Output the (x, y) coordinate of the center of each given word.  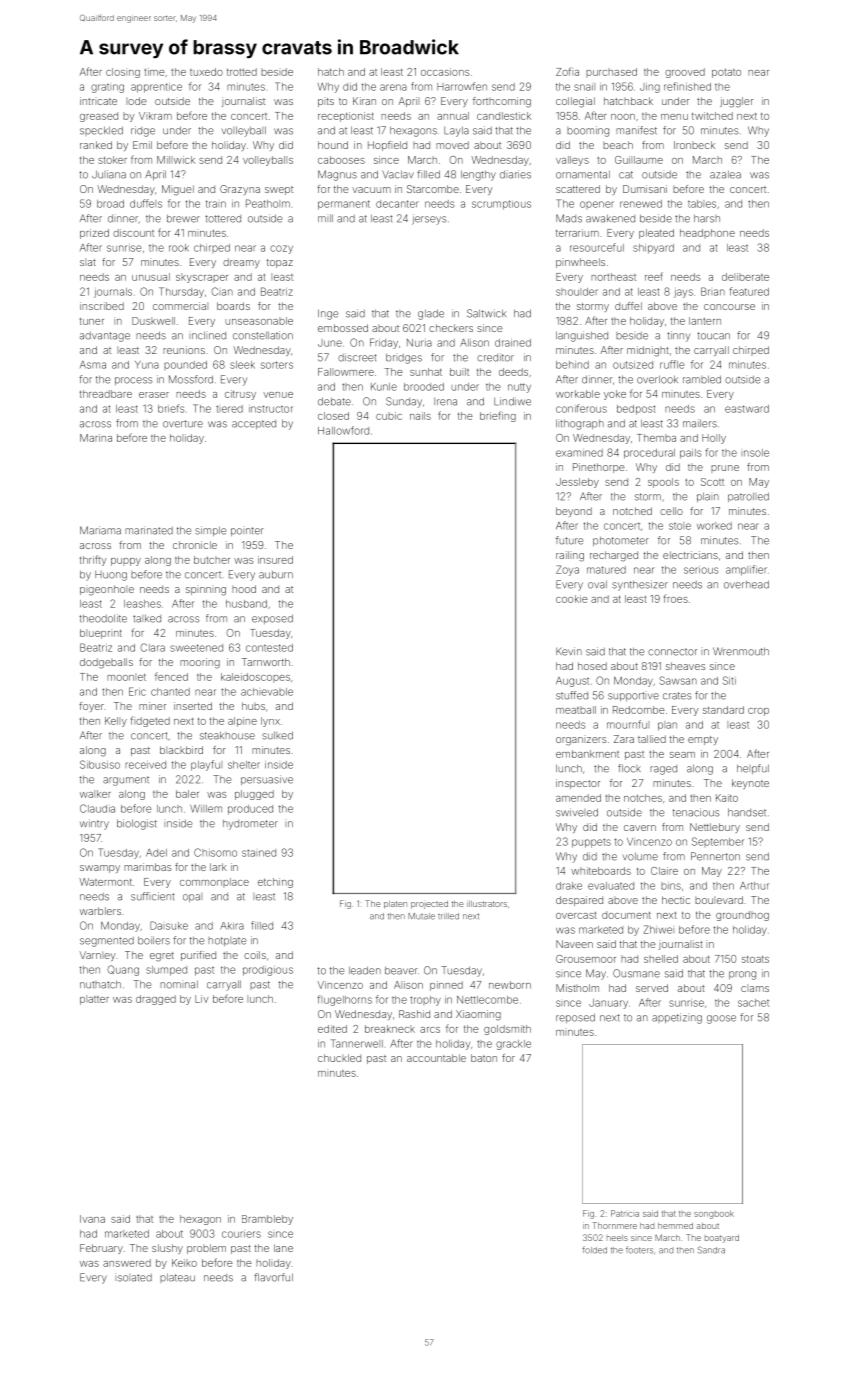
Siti (729, 680)
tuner (92, 321)
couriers (241, 1234)
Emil (142, 145)
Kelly (116, 722)
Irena (445, 402)
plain (708, 497)
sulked (277, 735)
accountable (436, 1058)
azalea (725, 174)
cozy (281, 249)
